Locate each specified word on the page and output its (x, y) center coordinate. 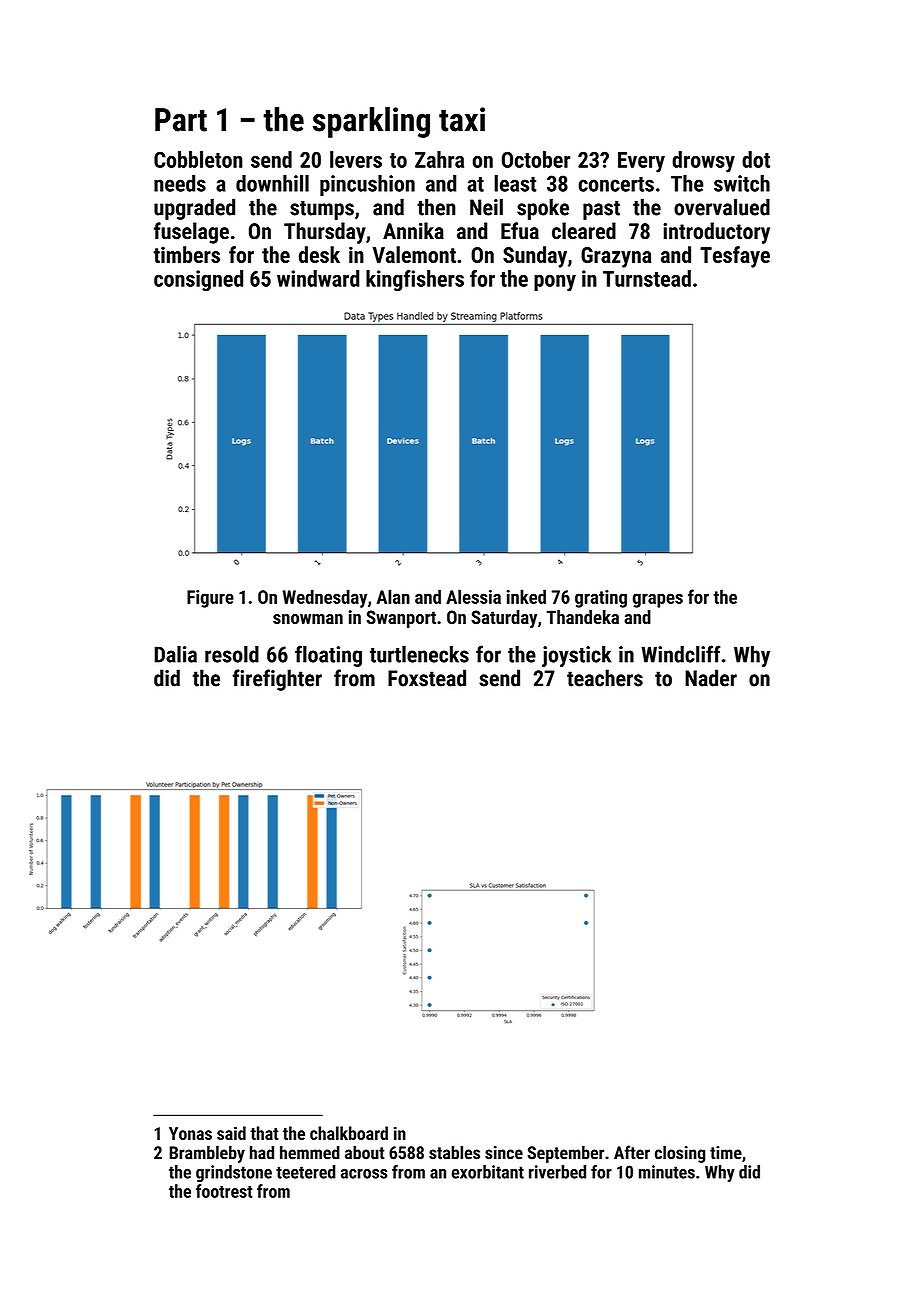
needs (180, 183)
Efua (520, 231)
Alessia (473, 596)
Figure (210, 599)
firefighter (277, 680)
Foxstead (427, 678)
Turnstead (647, 278)
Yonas (190, 1133)
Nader (711, 678)
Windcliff (680, 654)
